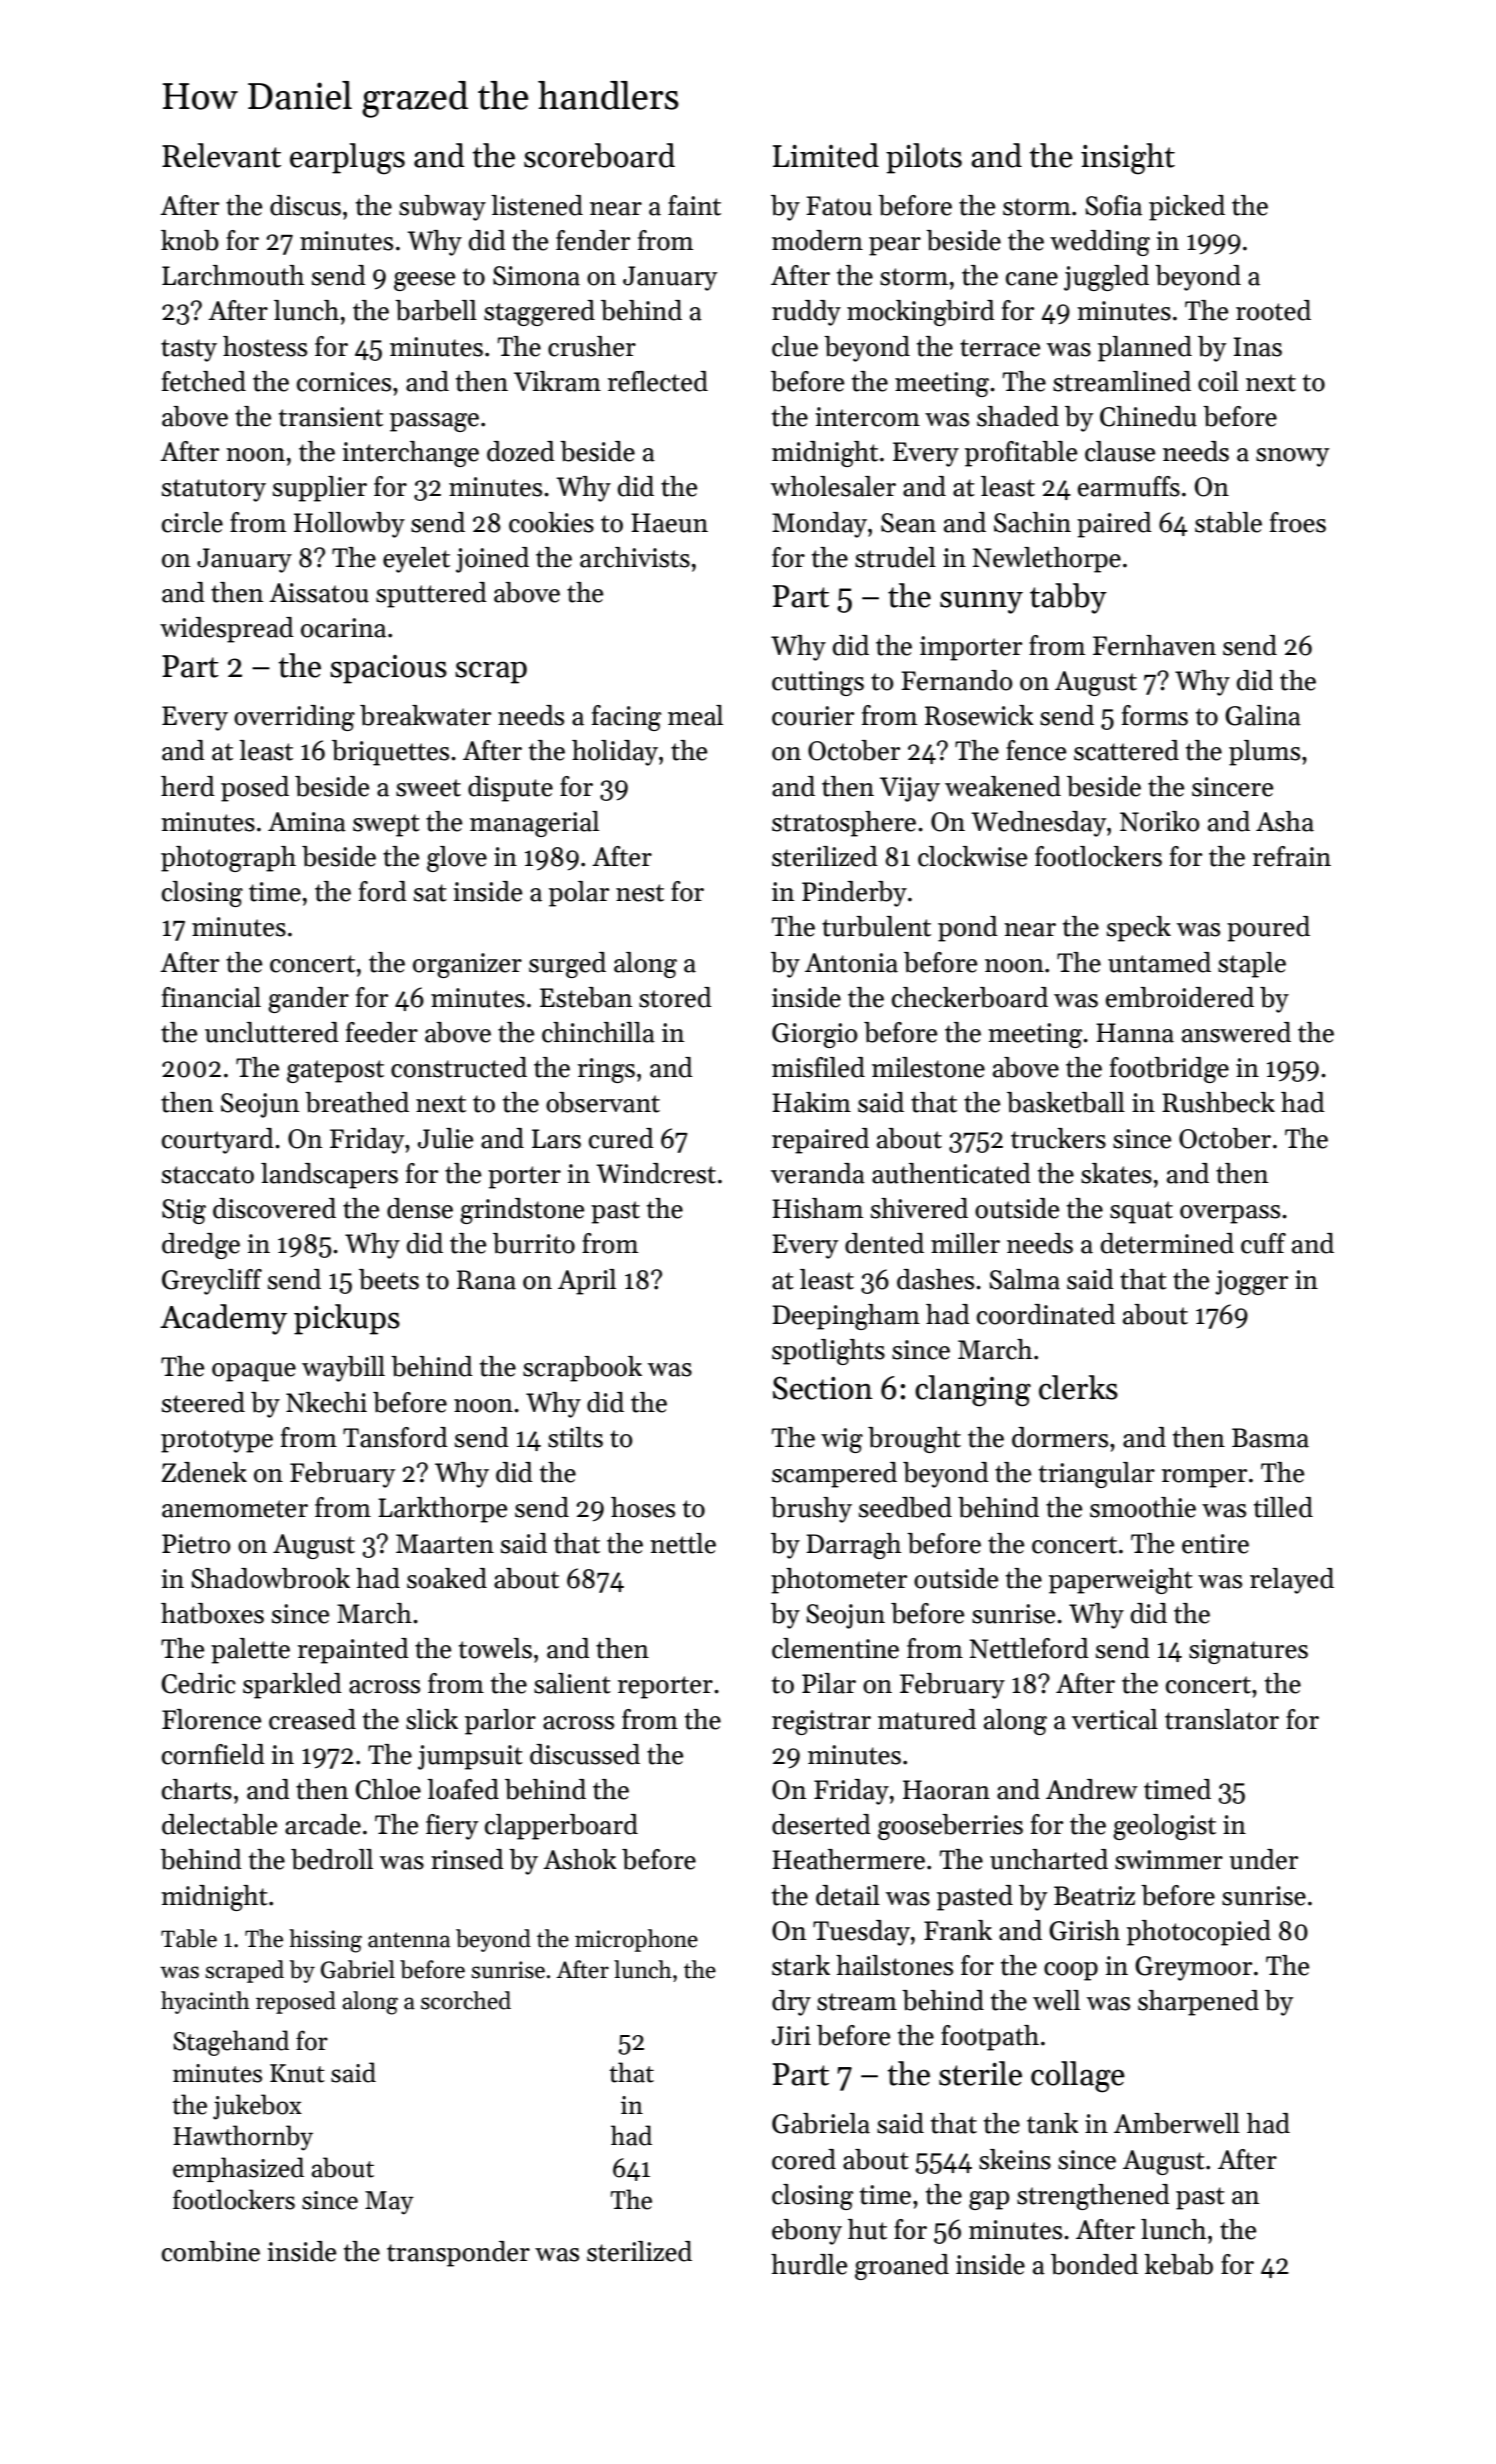 The height and width of the screenshot is (2464, 1496). I want to click on Limited, so click(826, 155).
